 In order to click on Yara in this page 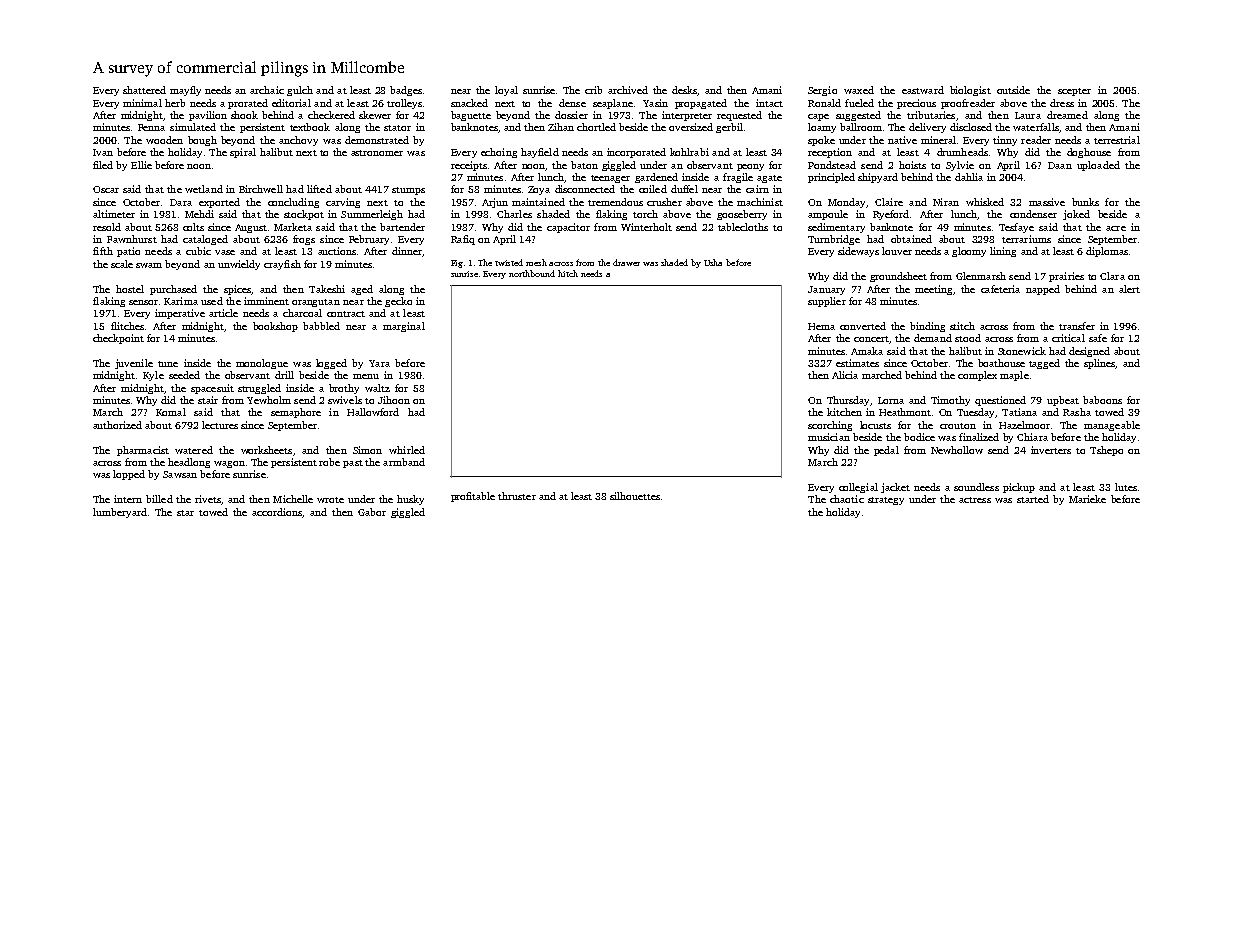, I will do `click(379, 363)`.
